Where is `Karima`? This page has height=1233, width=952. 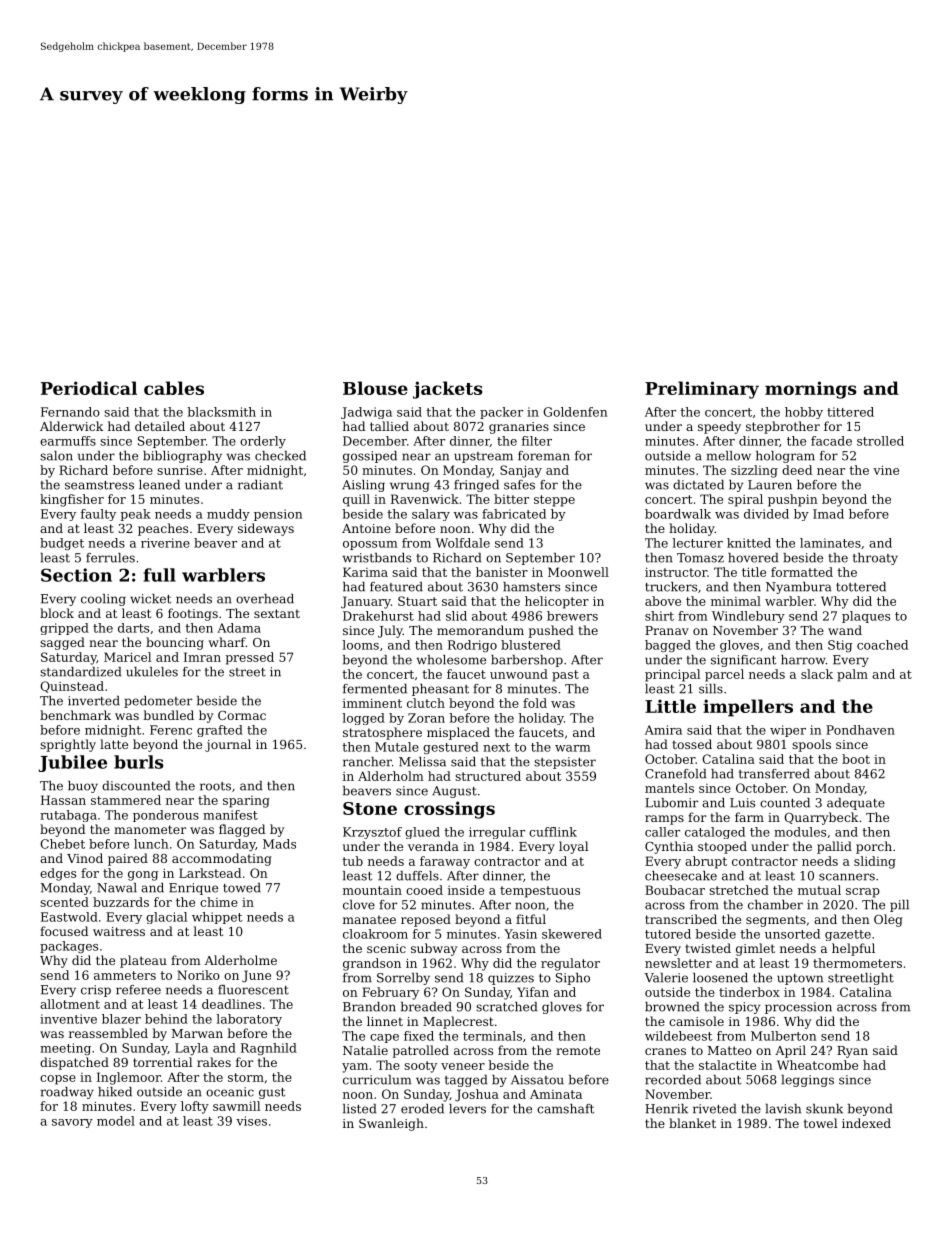 Karima is located at coordinates (365, 572).
